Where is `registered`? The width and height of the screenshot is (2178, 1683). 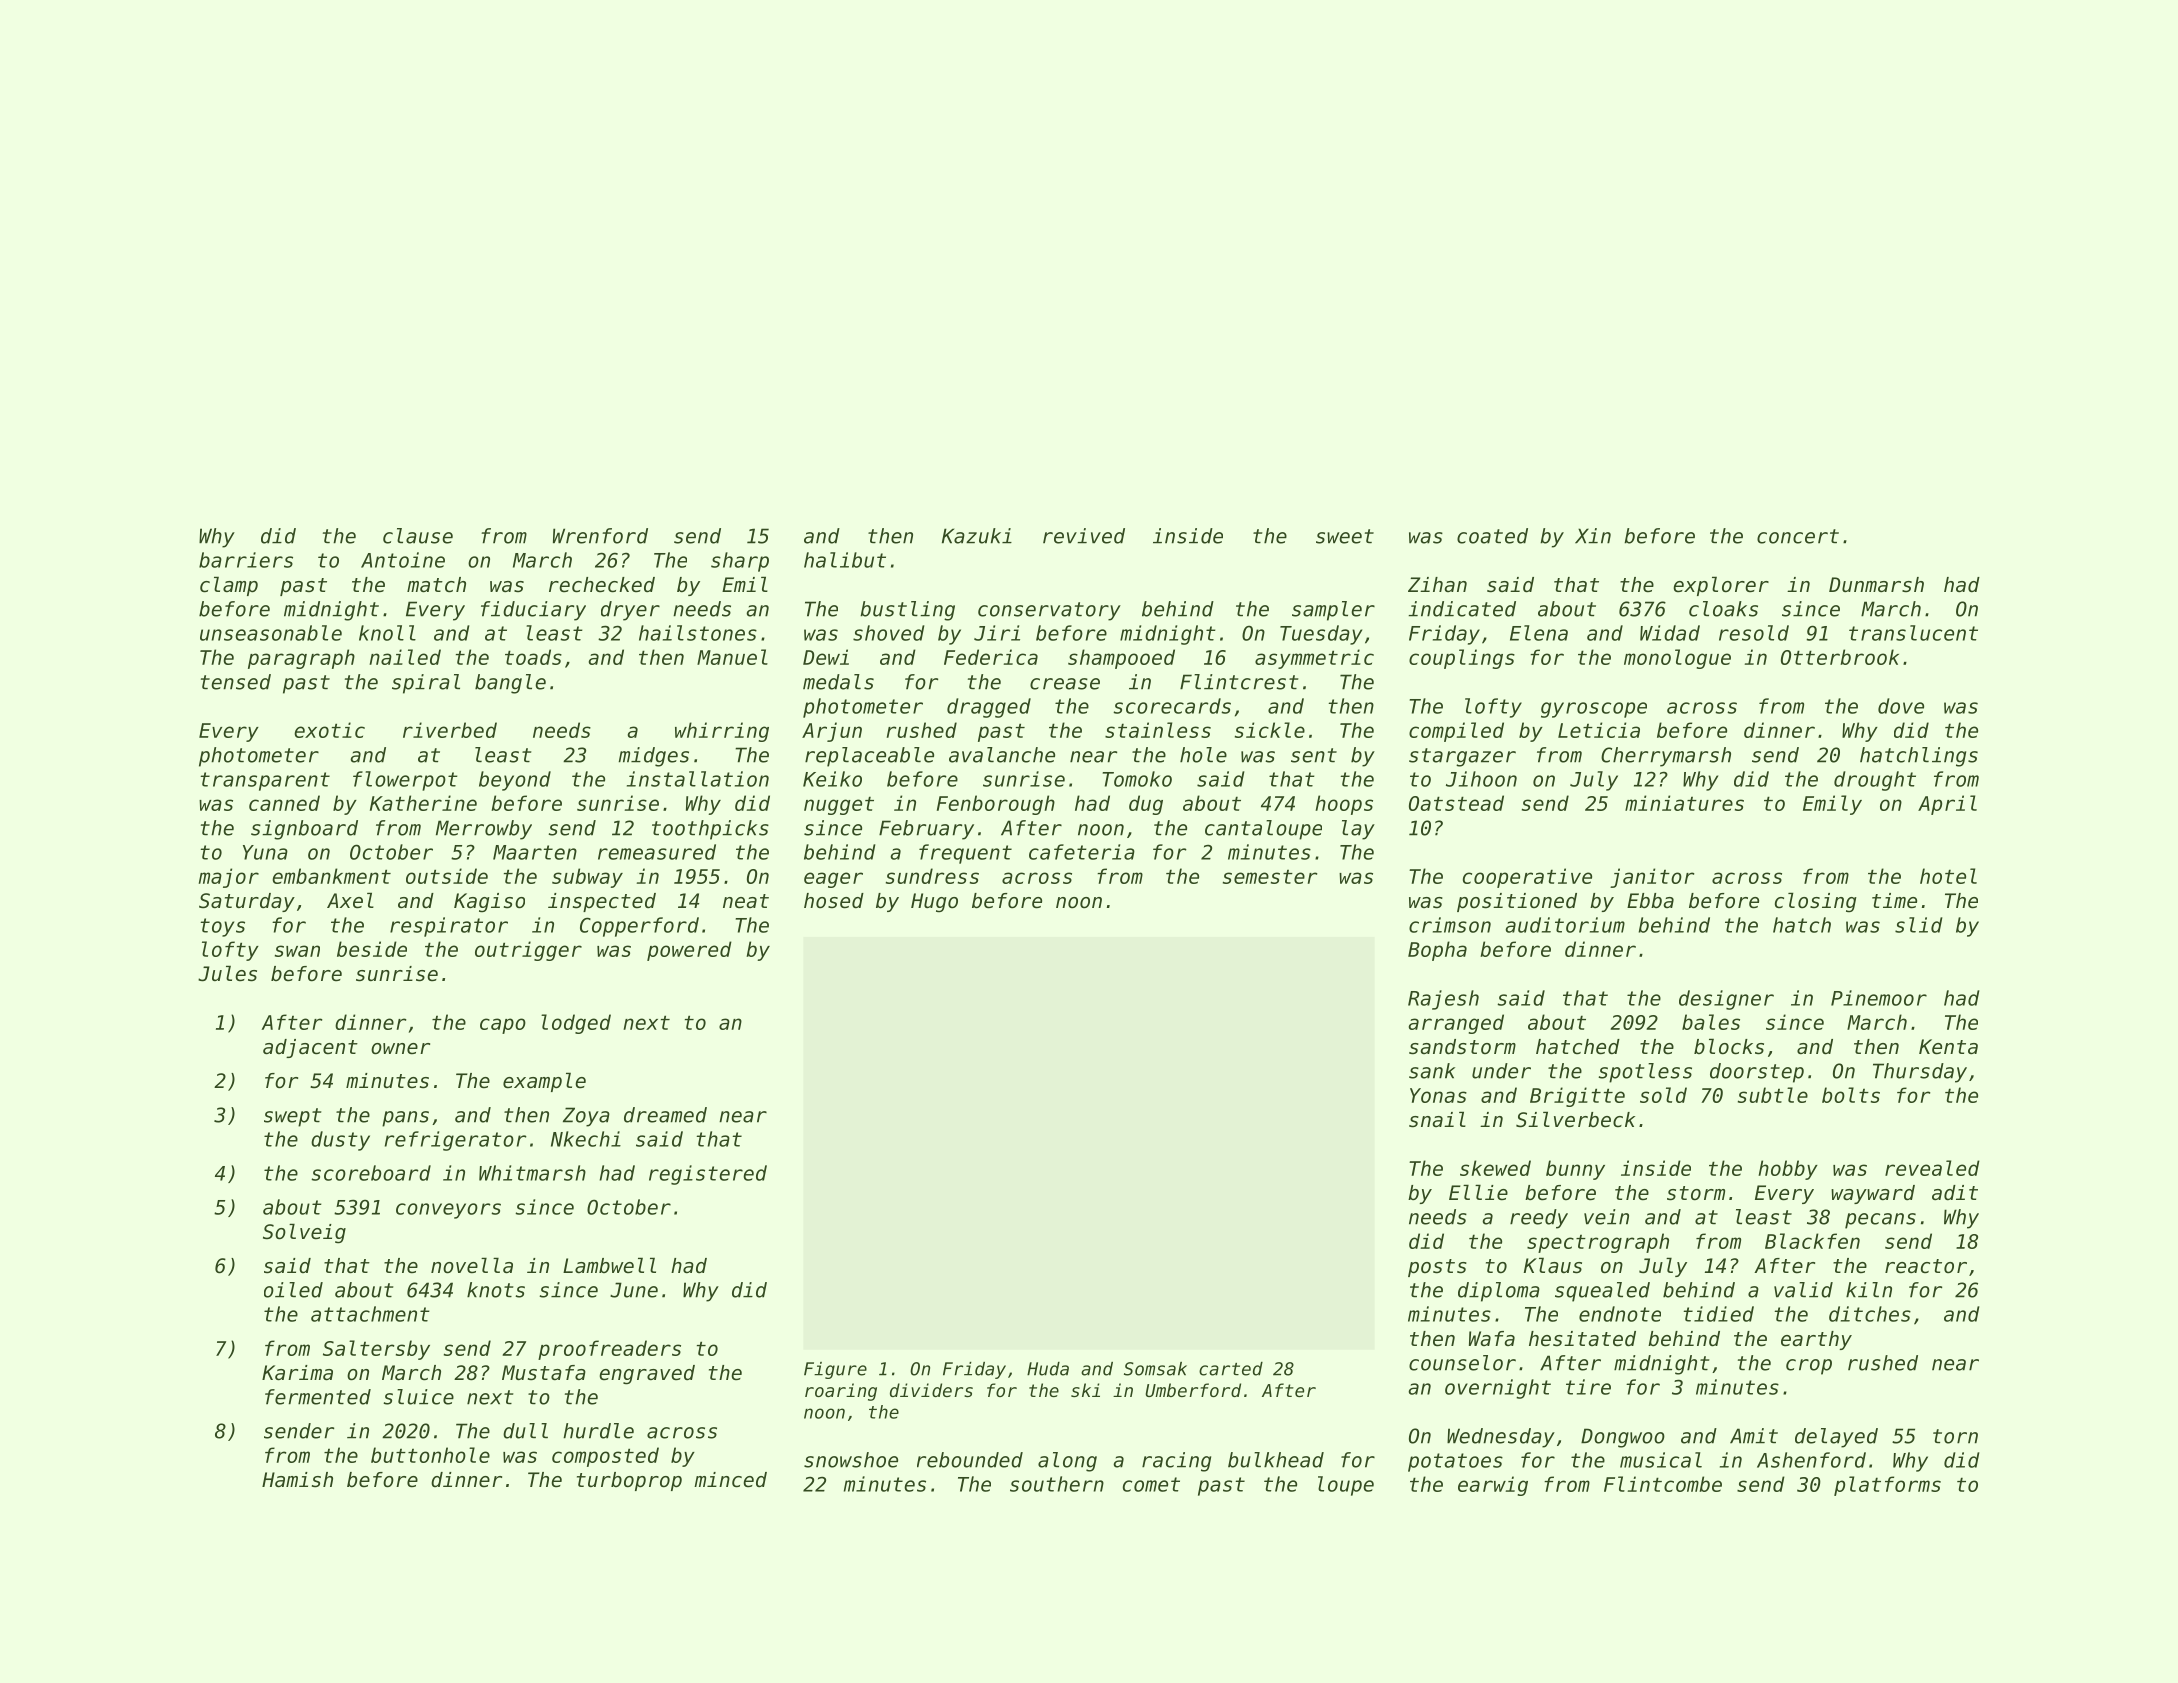 registered is located at coordinates (708, 1175).
